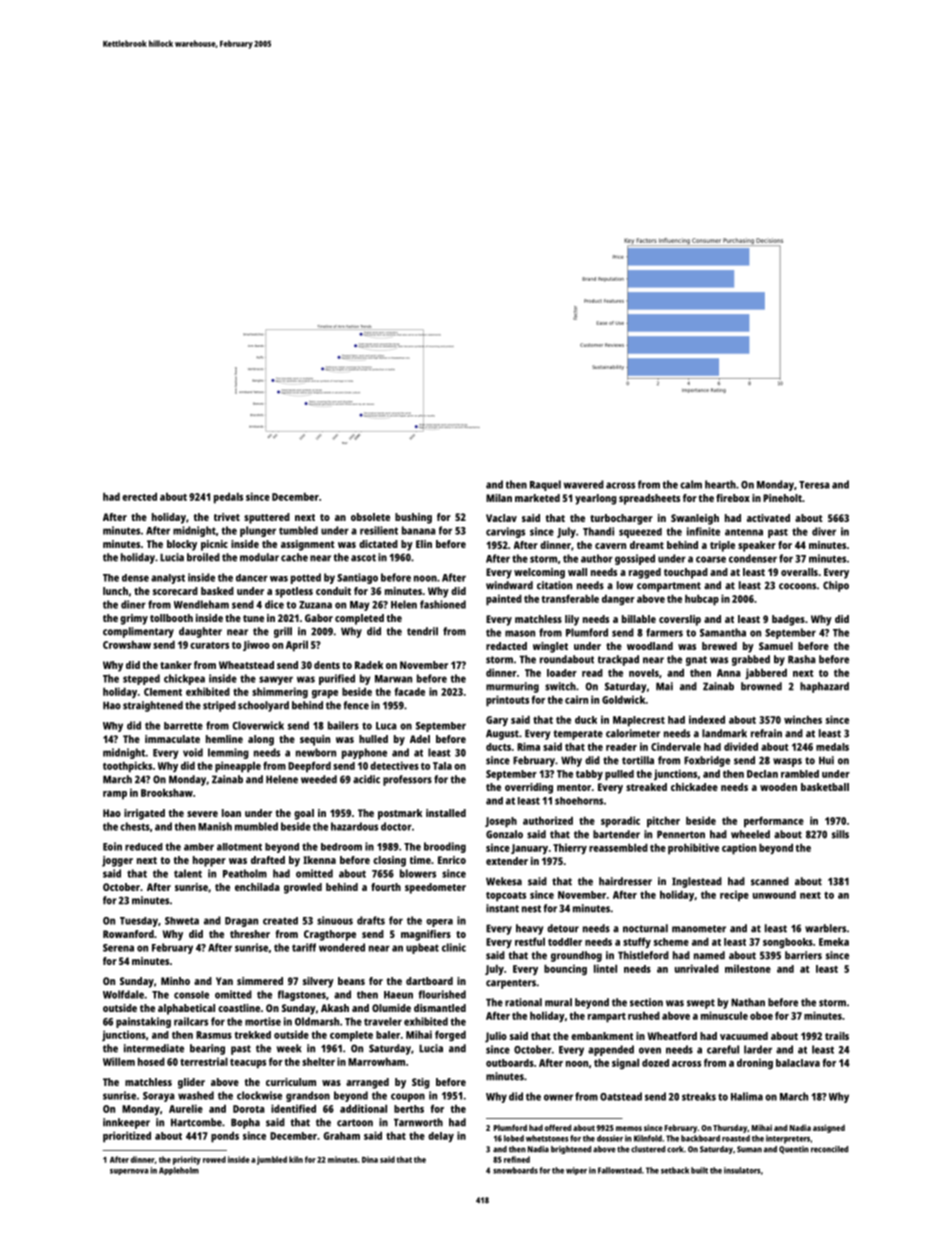  What do you see at coordinates (814, 485) in the document?
I see `Teresa` at bounding box center [814, 485].
